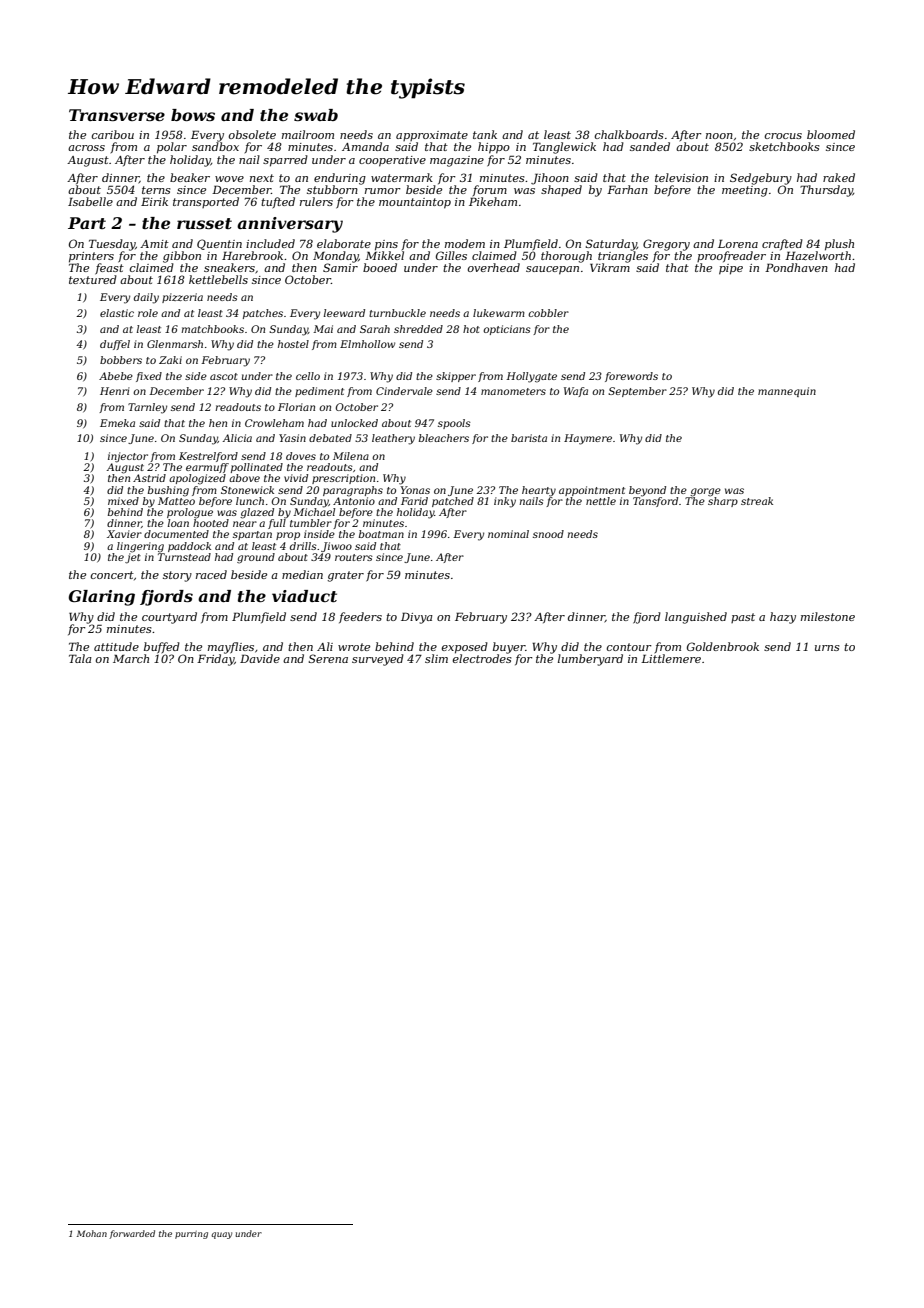 The width and height of the image is (924, 1308). What do you see at coordinates (590, 660) in the image?
I see `lumberyard` at bounding box center [590, 660].
